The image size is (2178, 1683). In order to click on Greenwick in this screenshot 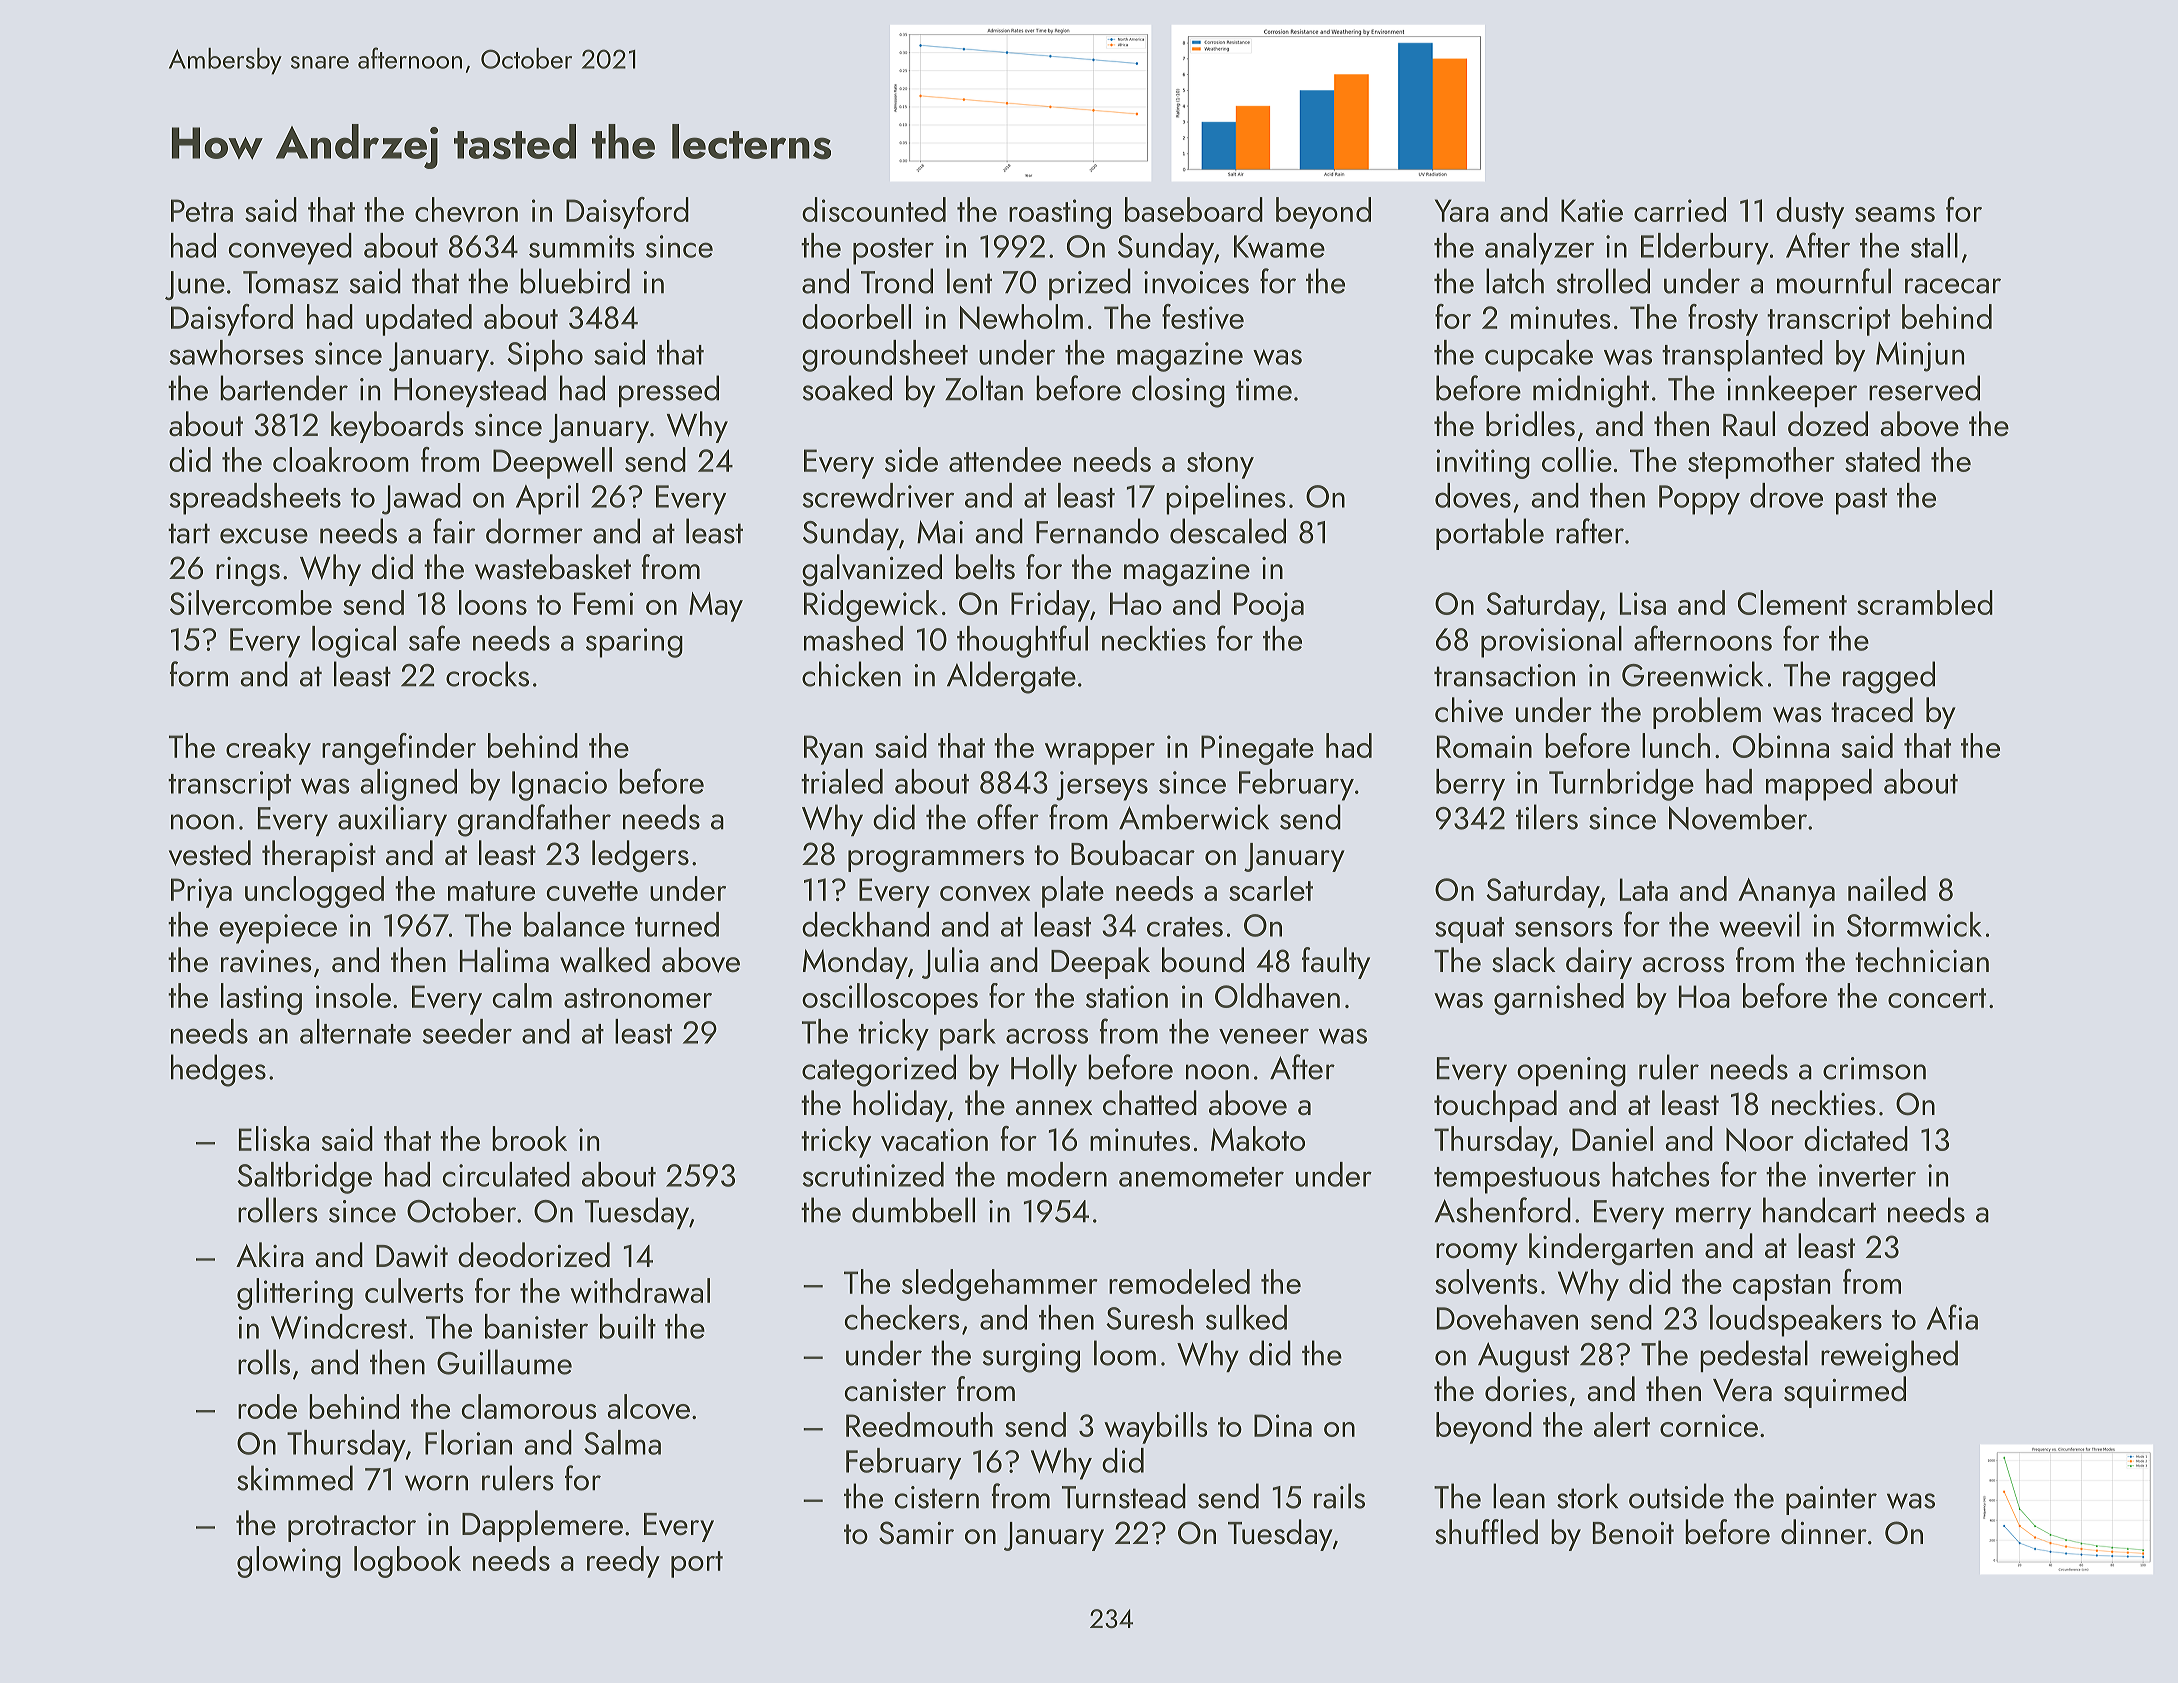, I will do `click(1692, 674)`.
